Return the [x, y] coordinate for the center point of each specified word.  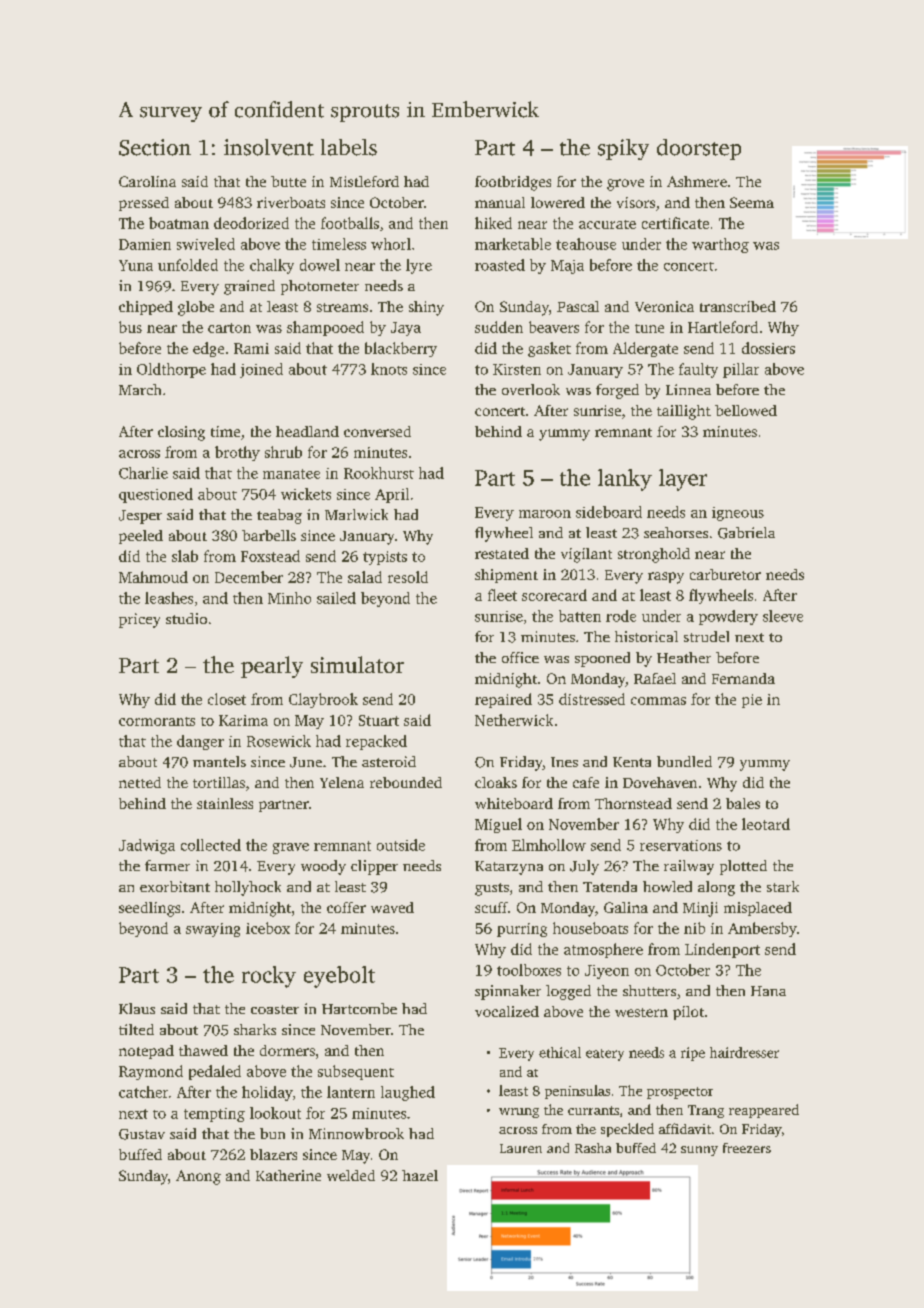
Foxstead [270, 556]
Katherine [288, 1175]
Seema [752, 202]
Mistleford [364, 181]
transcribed [738, 306]
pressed [144, 204]
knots [389, 369]
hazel [420, 1175]
